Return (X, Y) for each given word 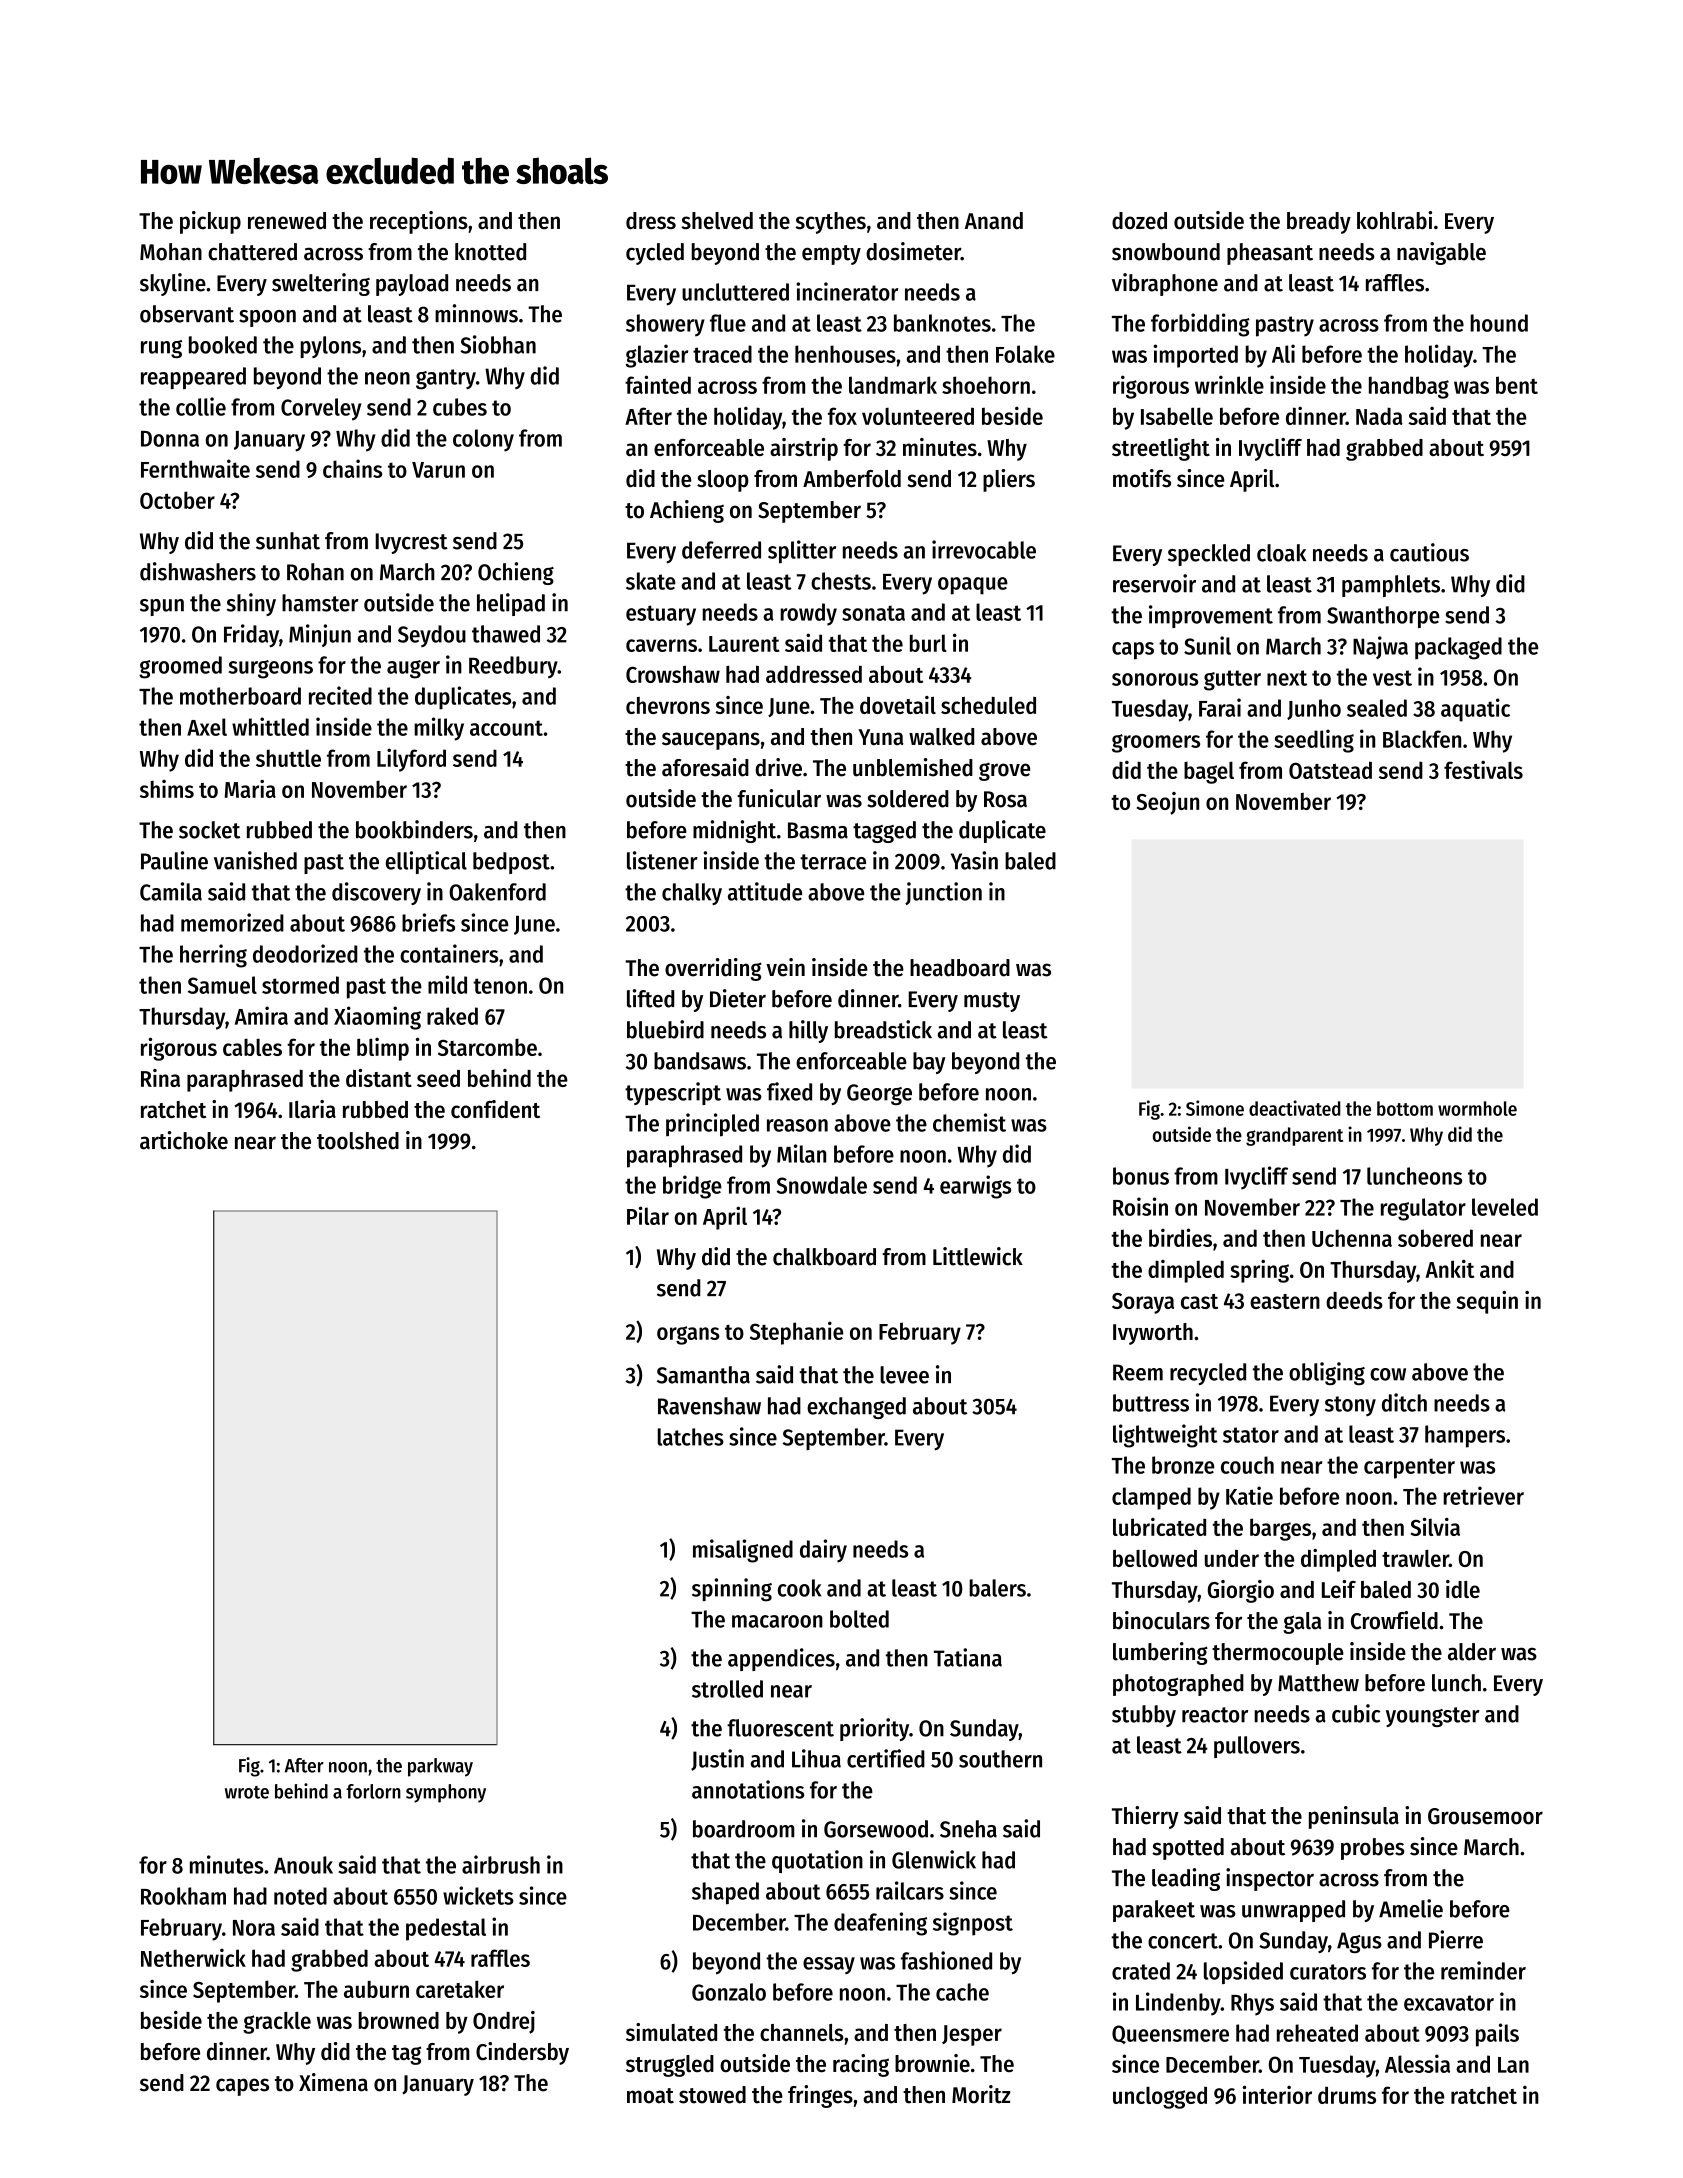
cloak (1281, 553)
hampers (1465, 1436)
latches (691, 1437)
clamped (1151, 1498)
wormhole (1477, 1108)
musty (992, 1002)
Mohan (171, 252)
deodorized (305, 953)
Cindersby (522, 2053)
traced (722, 354)
